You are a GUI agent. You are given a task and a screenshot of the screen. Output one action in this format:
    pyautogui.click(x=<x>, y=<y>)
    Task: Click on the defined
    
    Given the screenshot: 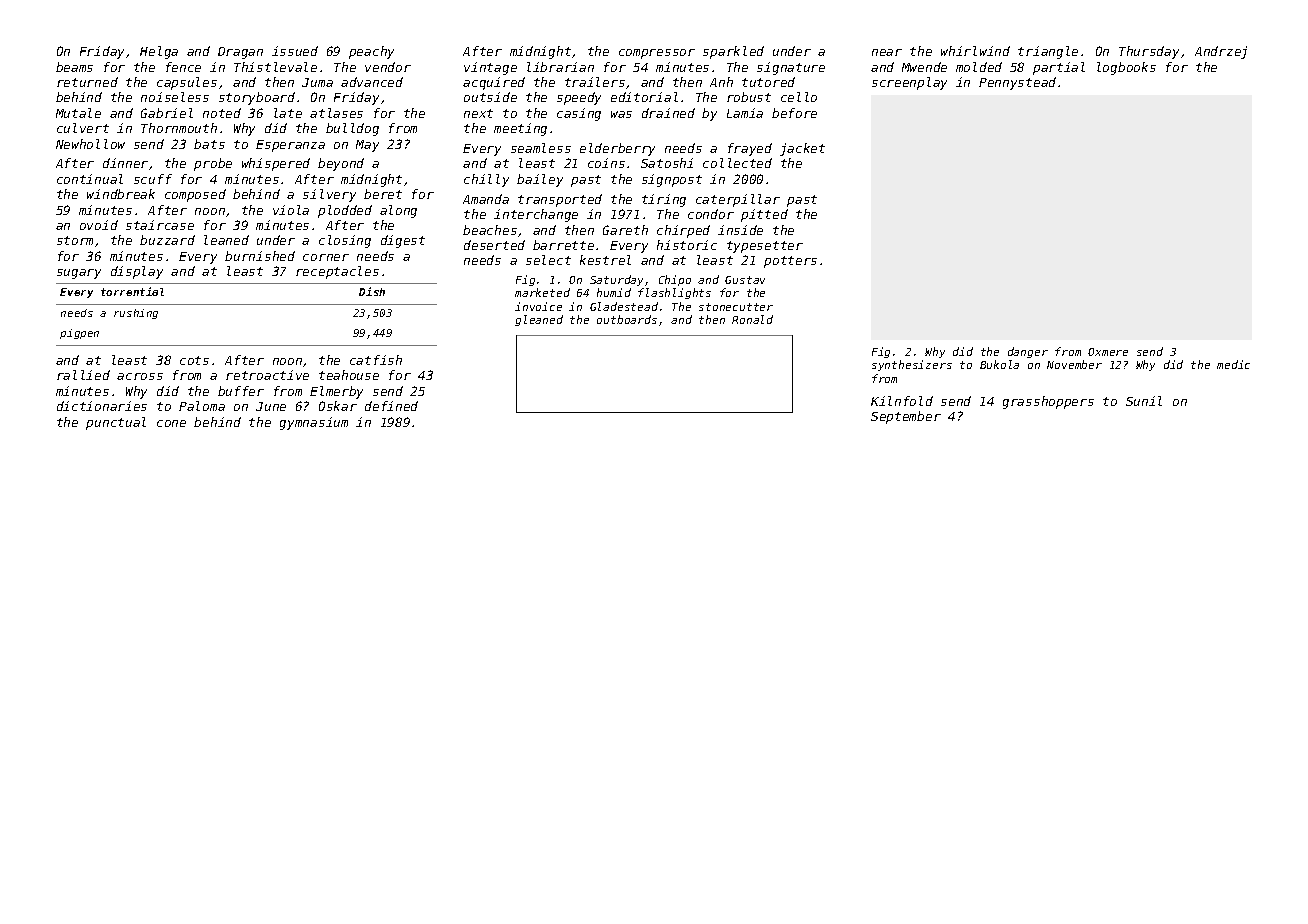 What is the action you would take?
    pyautogui.click(x=391, y=406)
